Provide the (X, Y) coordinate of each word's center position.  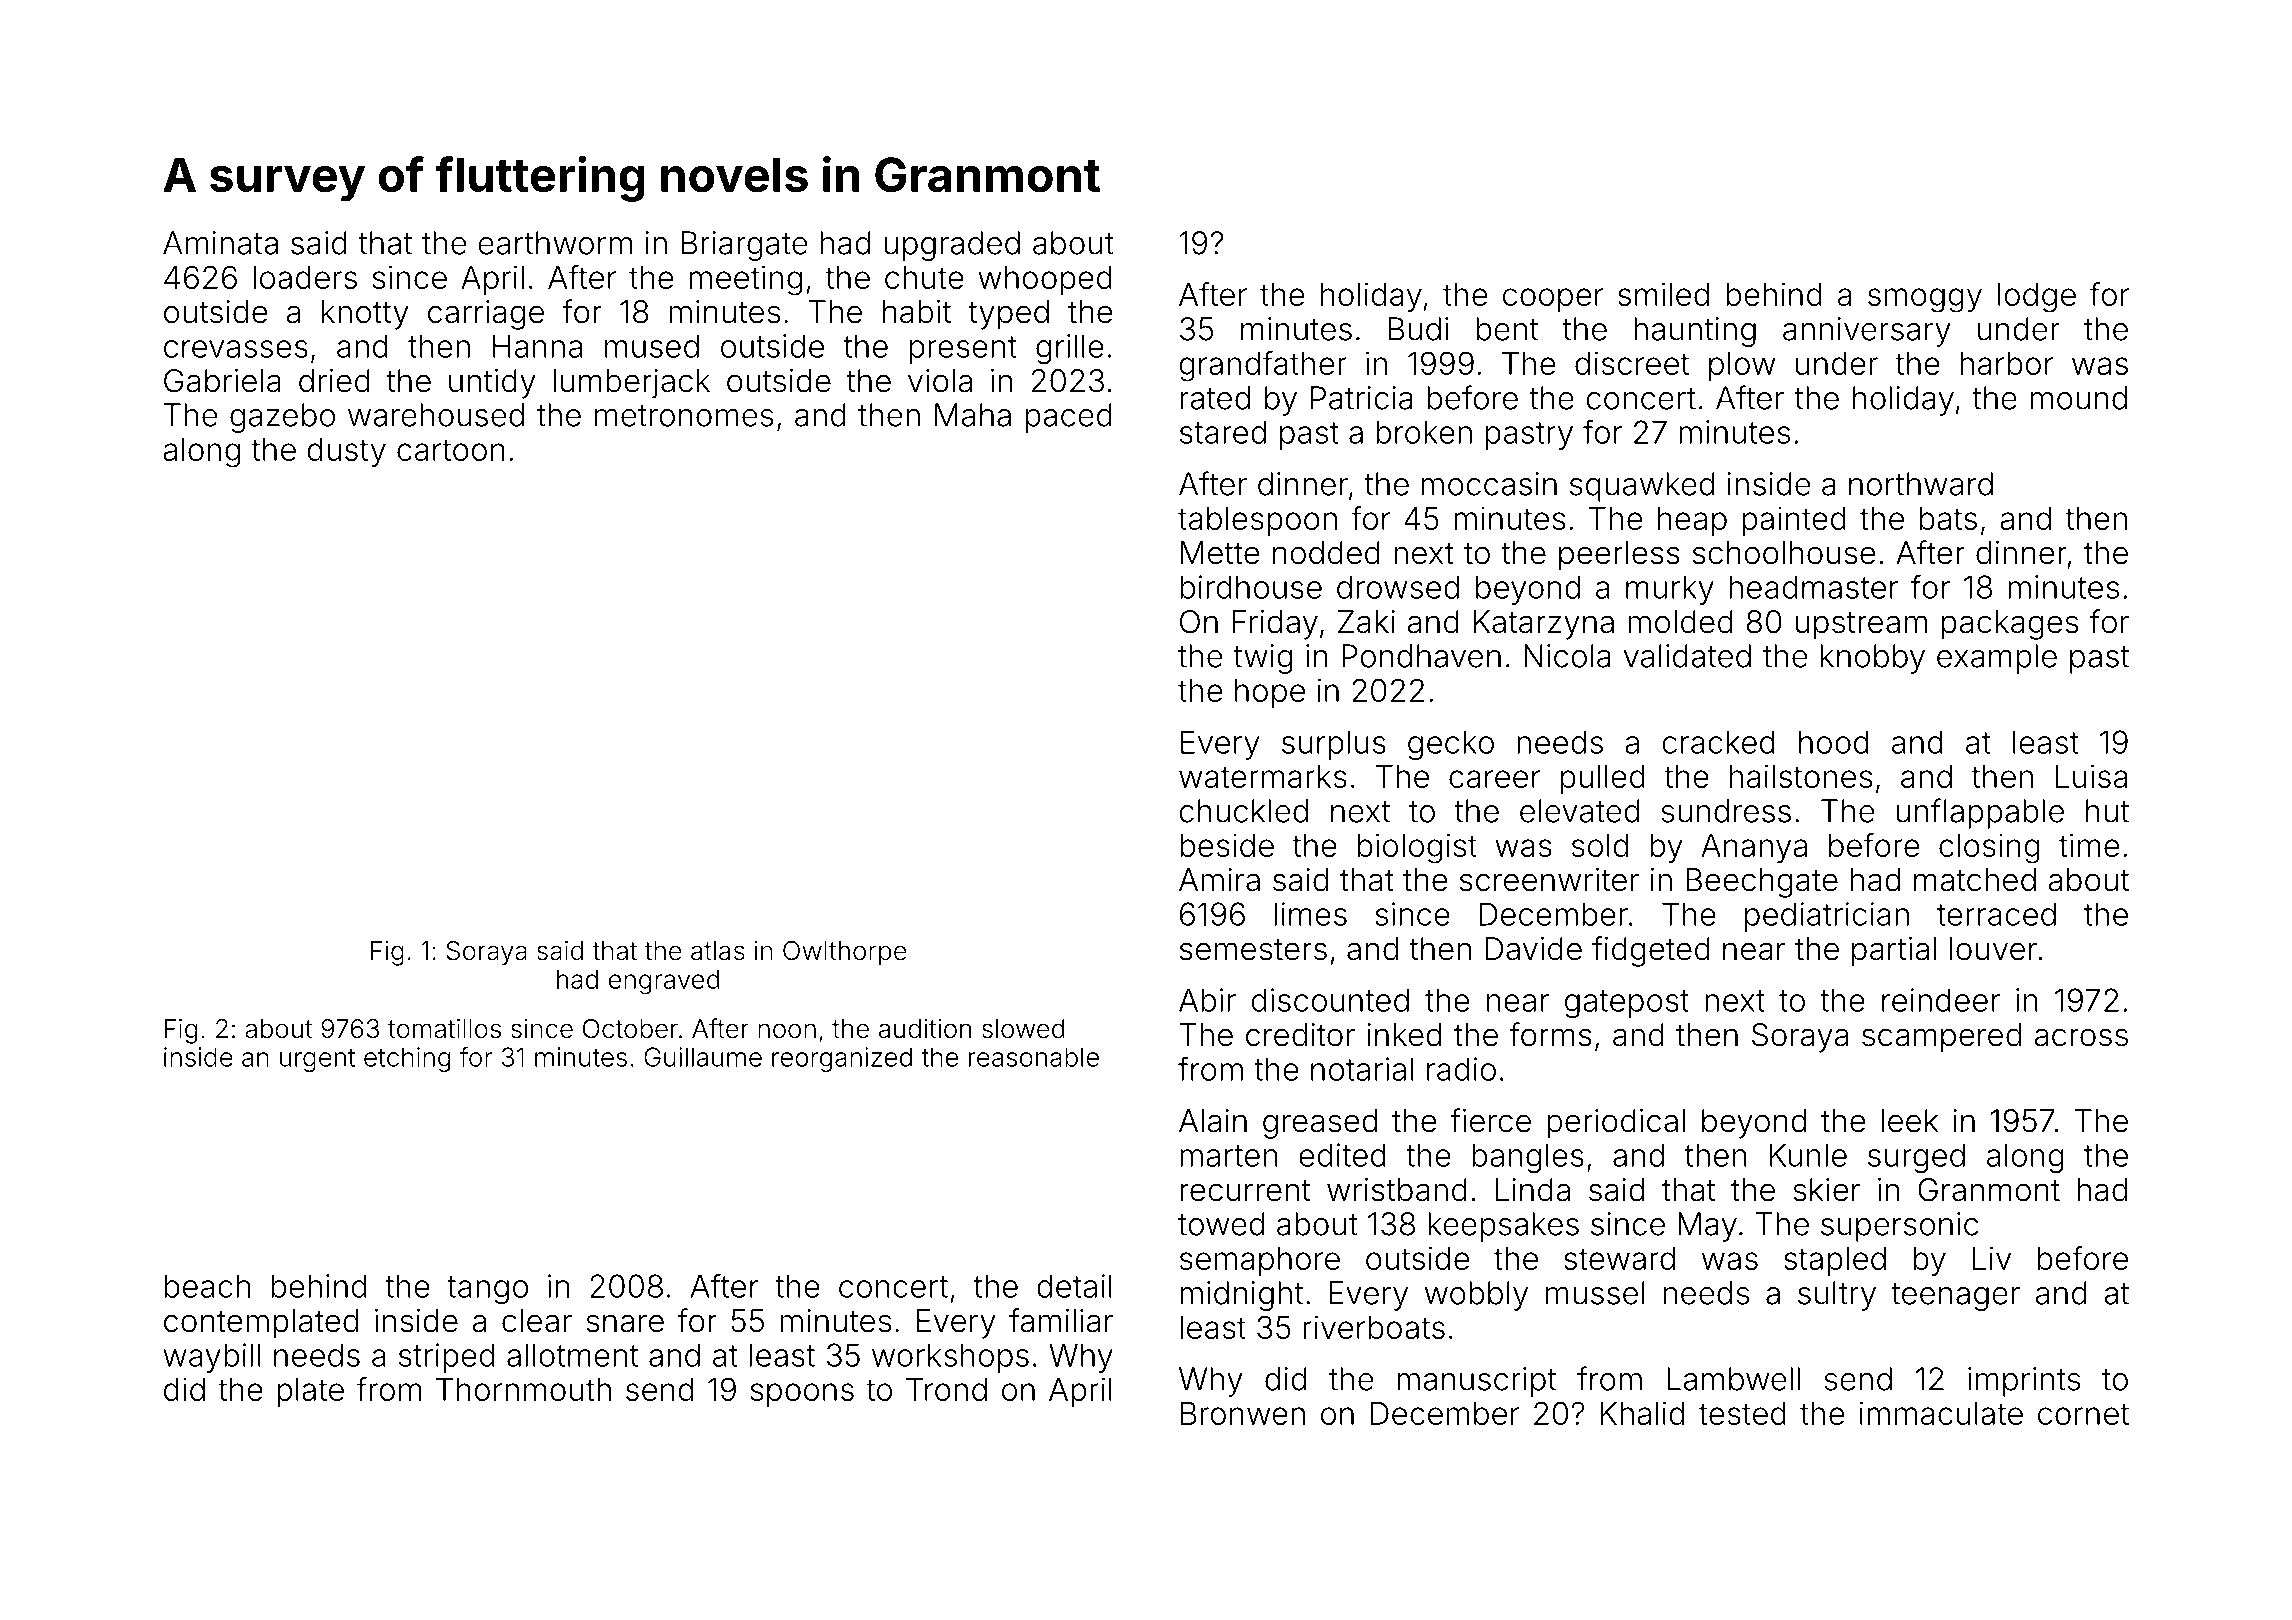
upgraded (952, 246)
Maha (973, 415)
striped (446, 1358)
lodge (2037, 298)
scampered (1941, 1038)
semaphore (1260, 1261)
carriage (486, 315)
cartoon (451, 450)
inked (1404, 1035)
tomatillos (444, 1029)
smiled (1663, 294)
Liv (1992, 1258)
